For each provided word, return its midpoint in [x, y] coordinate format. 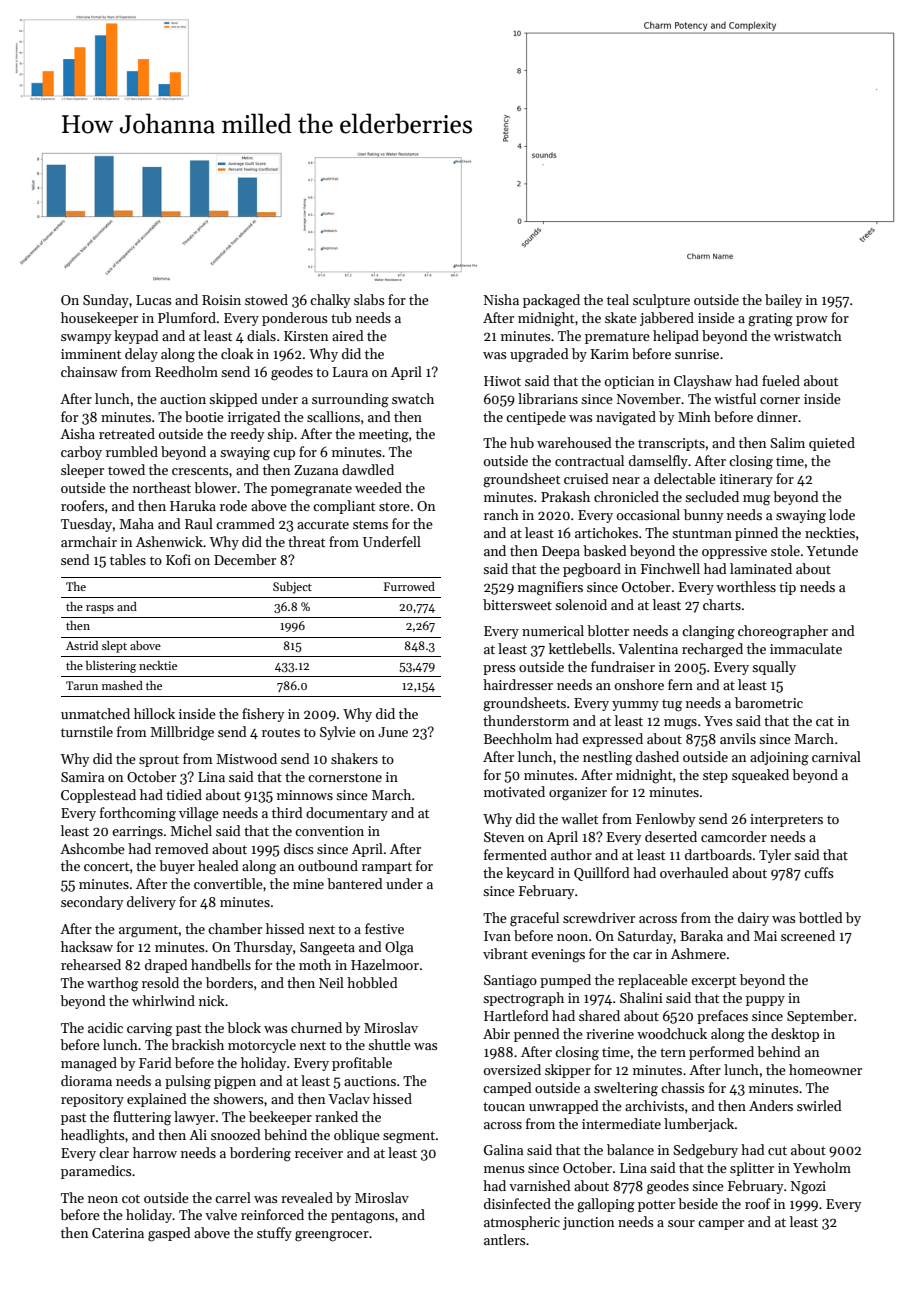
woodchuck [672, 1033]
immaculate [806, 648]
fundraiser [623, 666]
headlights [93, 1136]
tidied [184, 794]
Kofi [178, 559]
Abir [496, 1033]
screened [808, 935]
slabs [369, 299]
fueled [781, 380]
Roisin [221, 300]
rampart [387, 868]
